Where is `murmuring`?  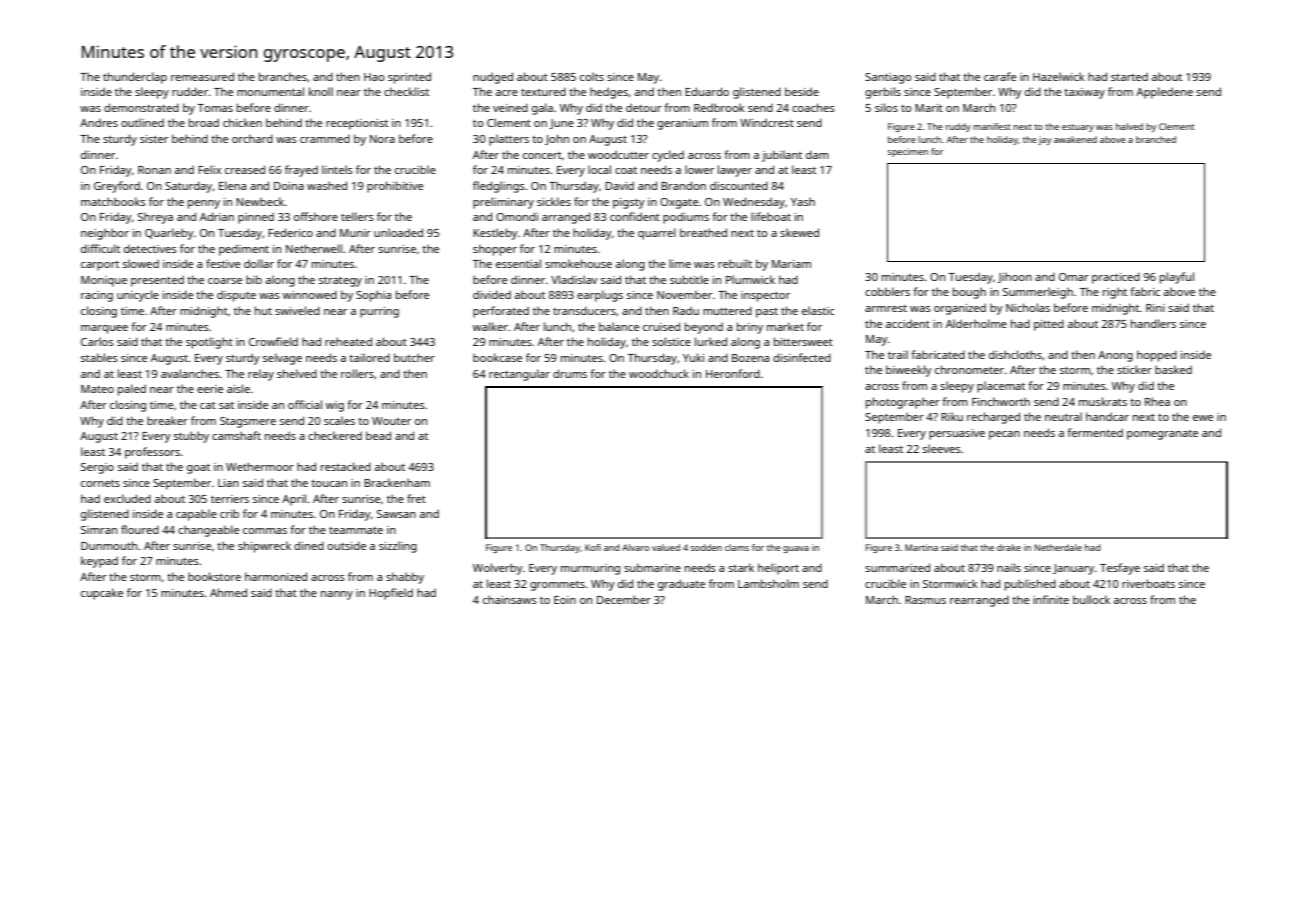
murmuring is located at coordinates (590, 569).
